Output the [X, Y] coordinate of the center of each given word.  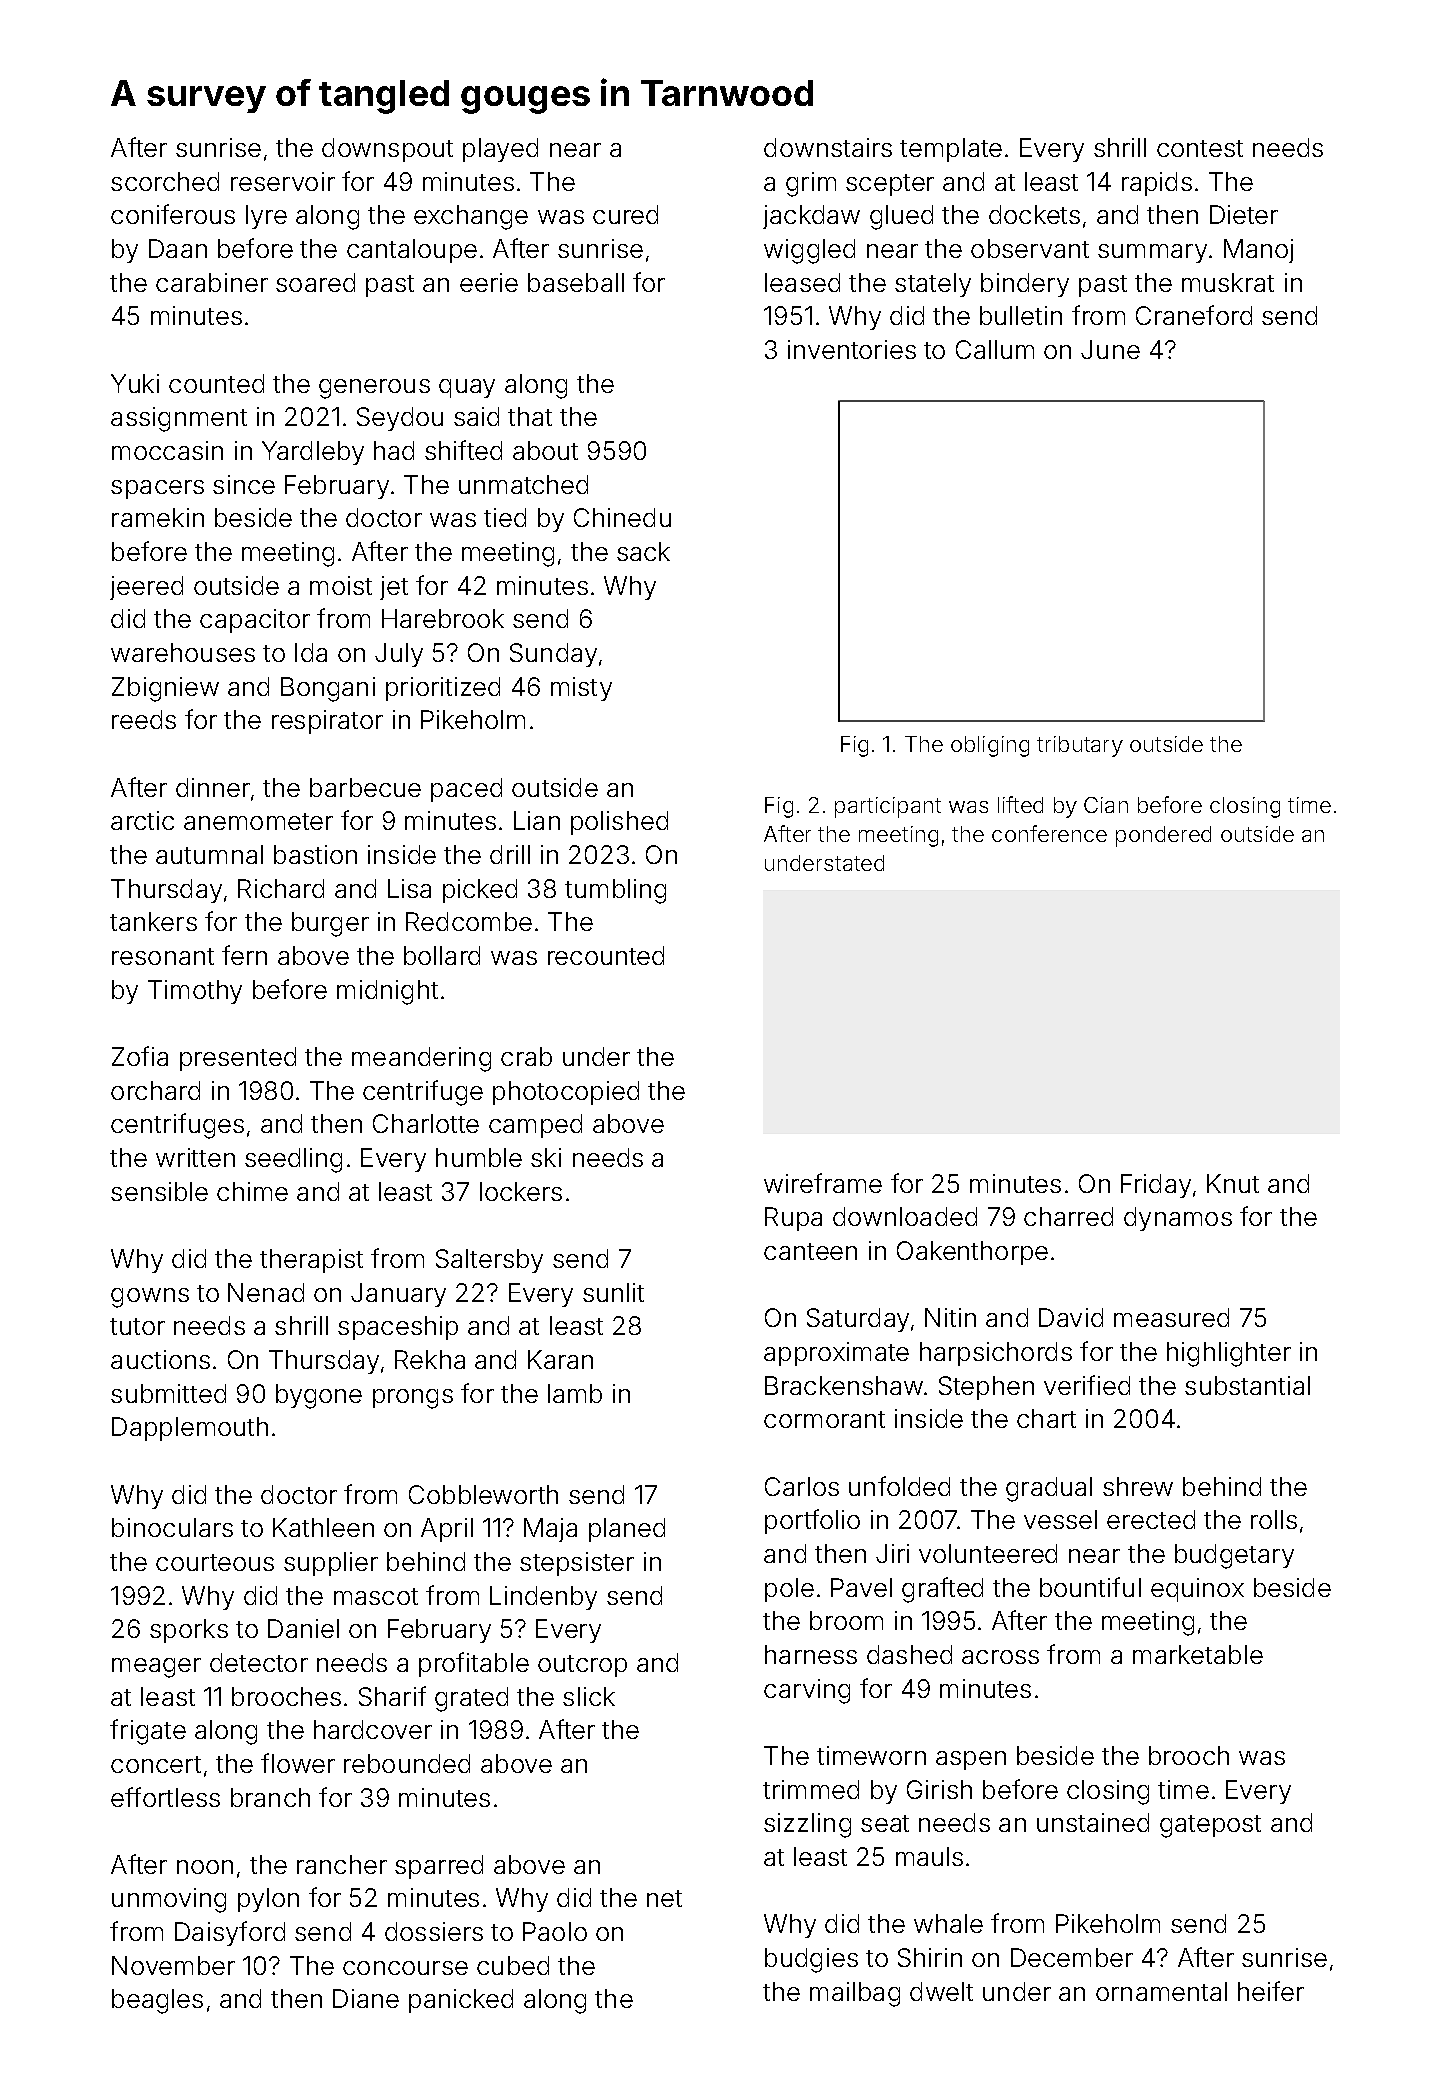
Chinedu [622, 517]
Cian [1106, 805]
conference [1049, 833]
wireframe [823, 1183]
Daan [178, 248]
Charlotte [426, 1123]
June [1110, 349]
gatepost [1210, 1826]
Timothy [195, 992]
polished [619, 823]
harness [811, 1654]
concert [156, 1764]
